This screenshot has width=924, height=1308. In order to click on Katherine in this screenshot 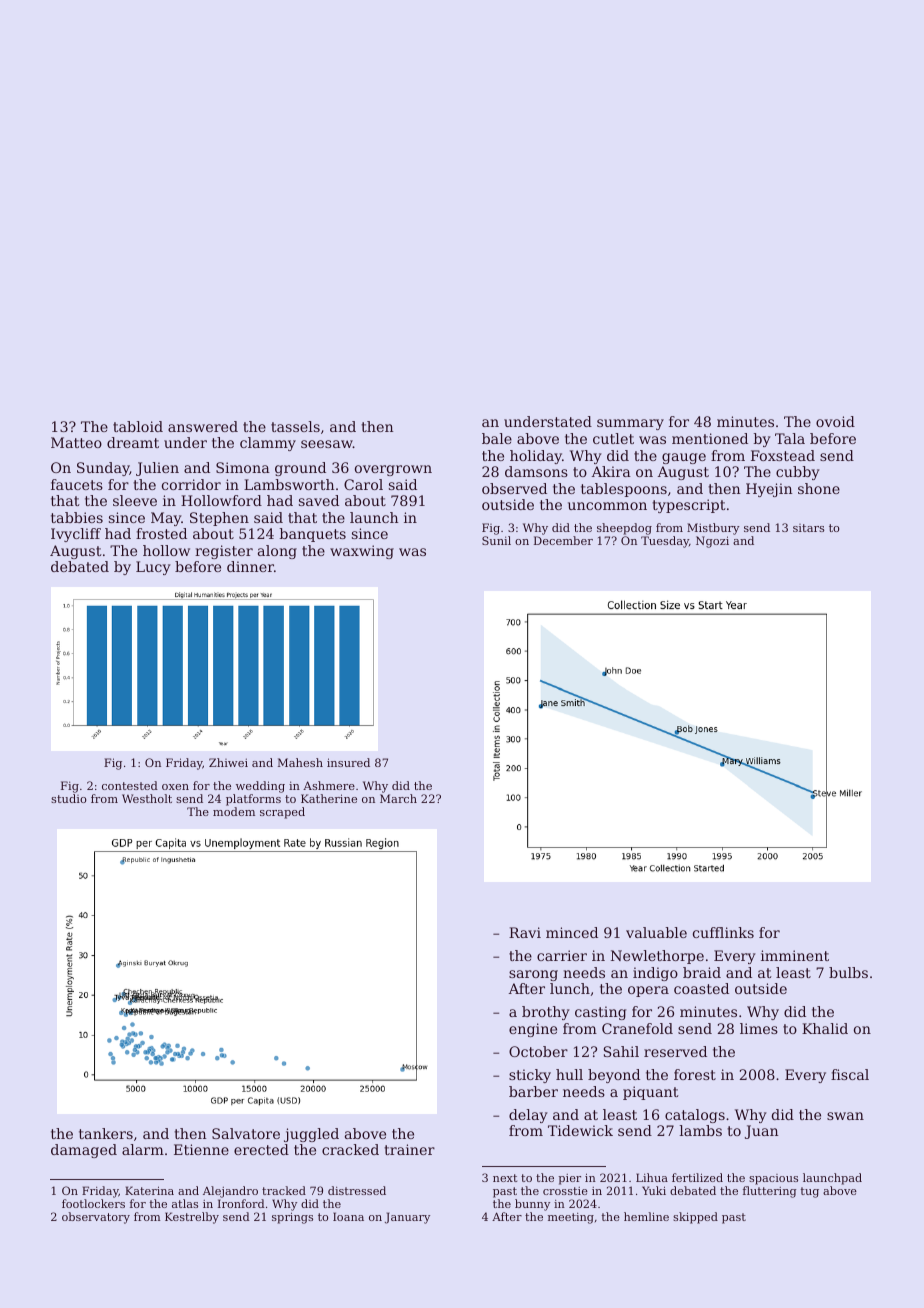, I will do `click(329, 798)`.
